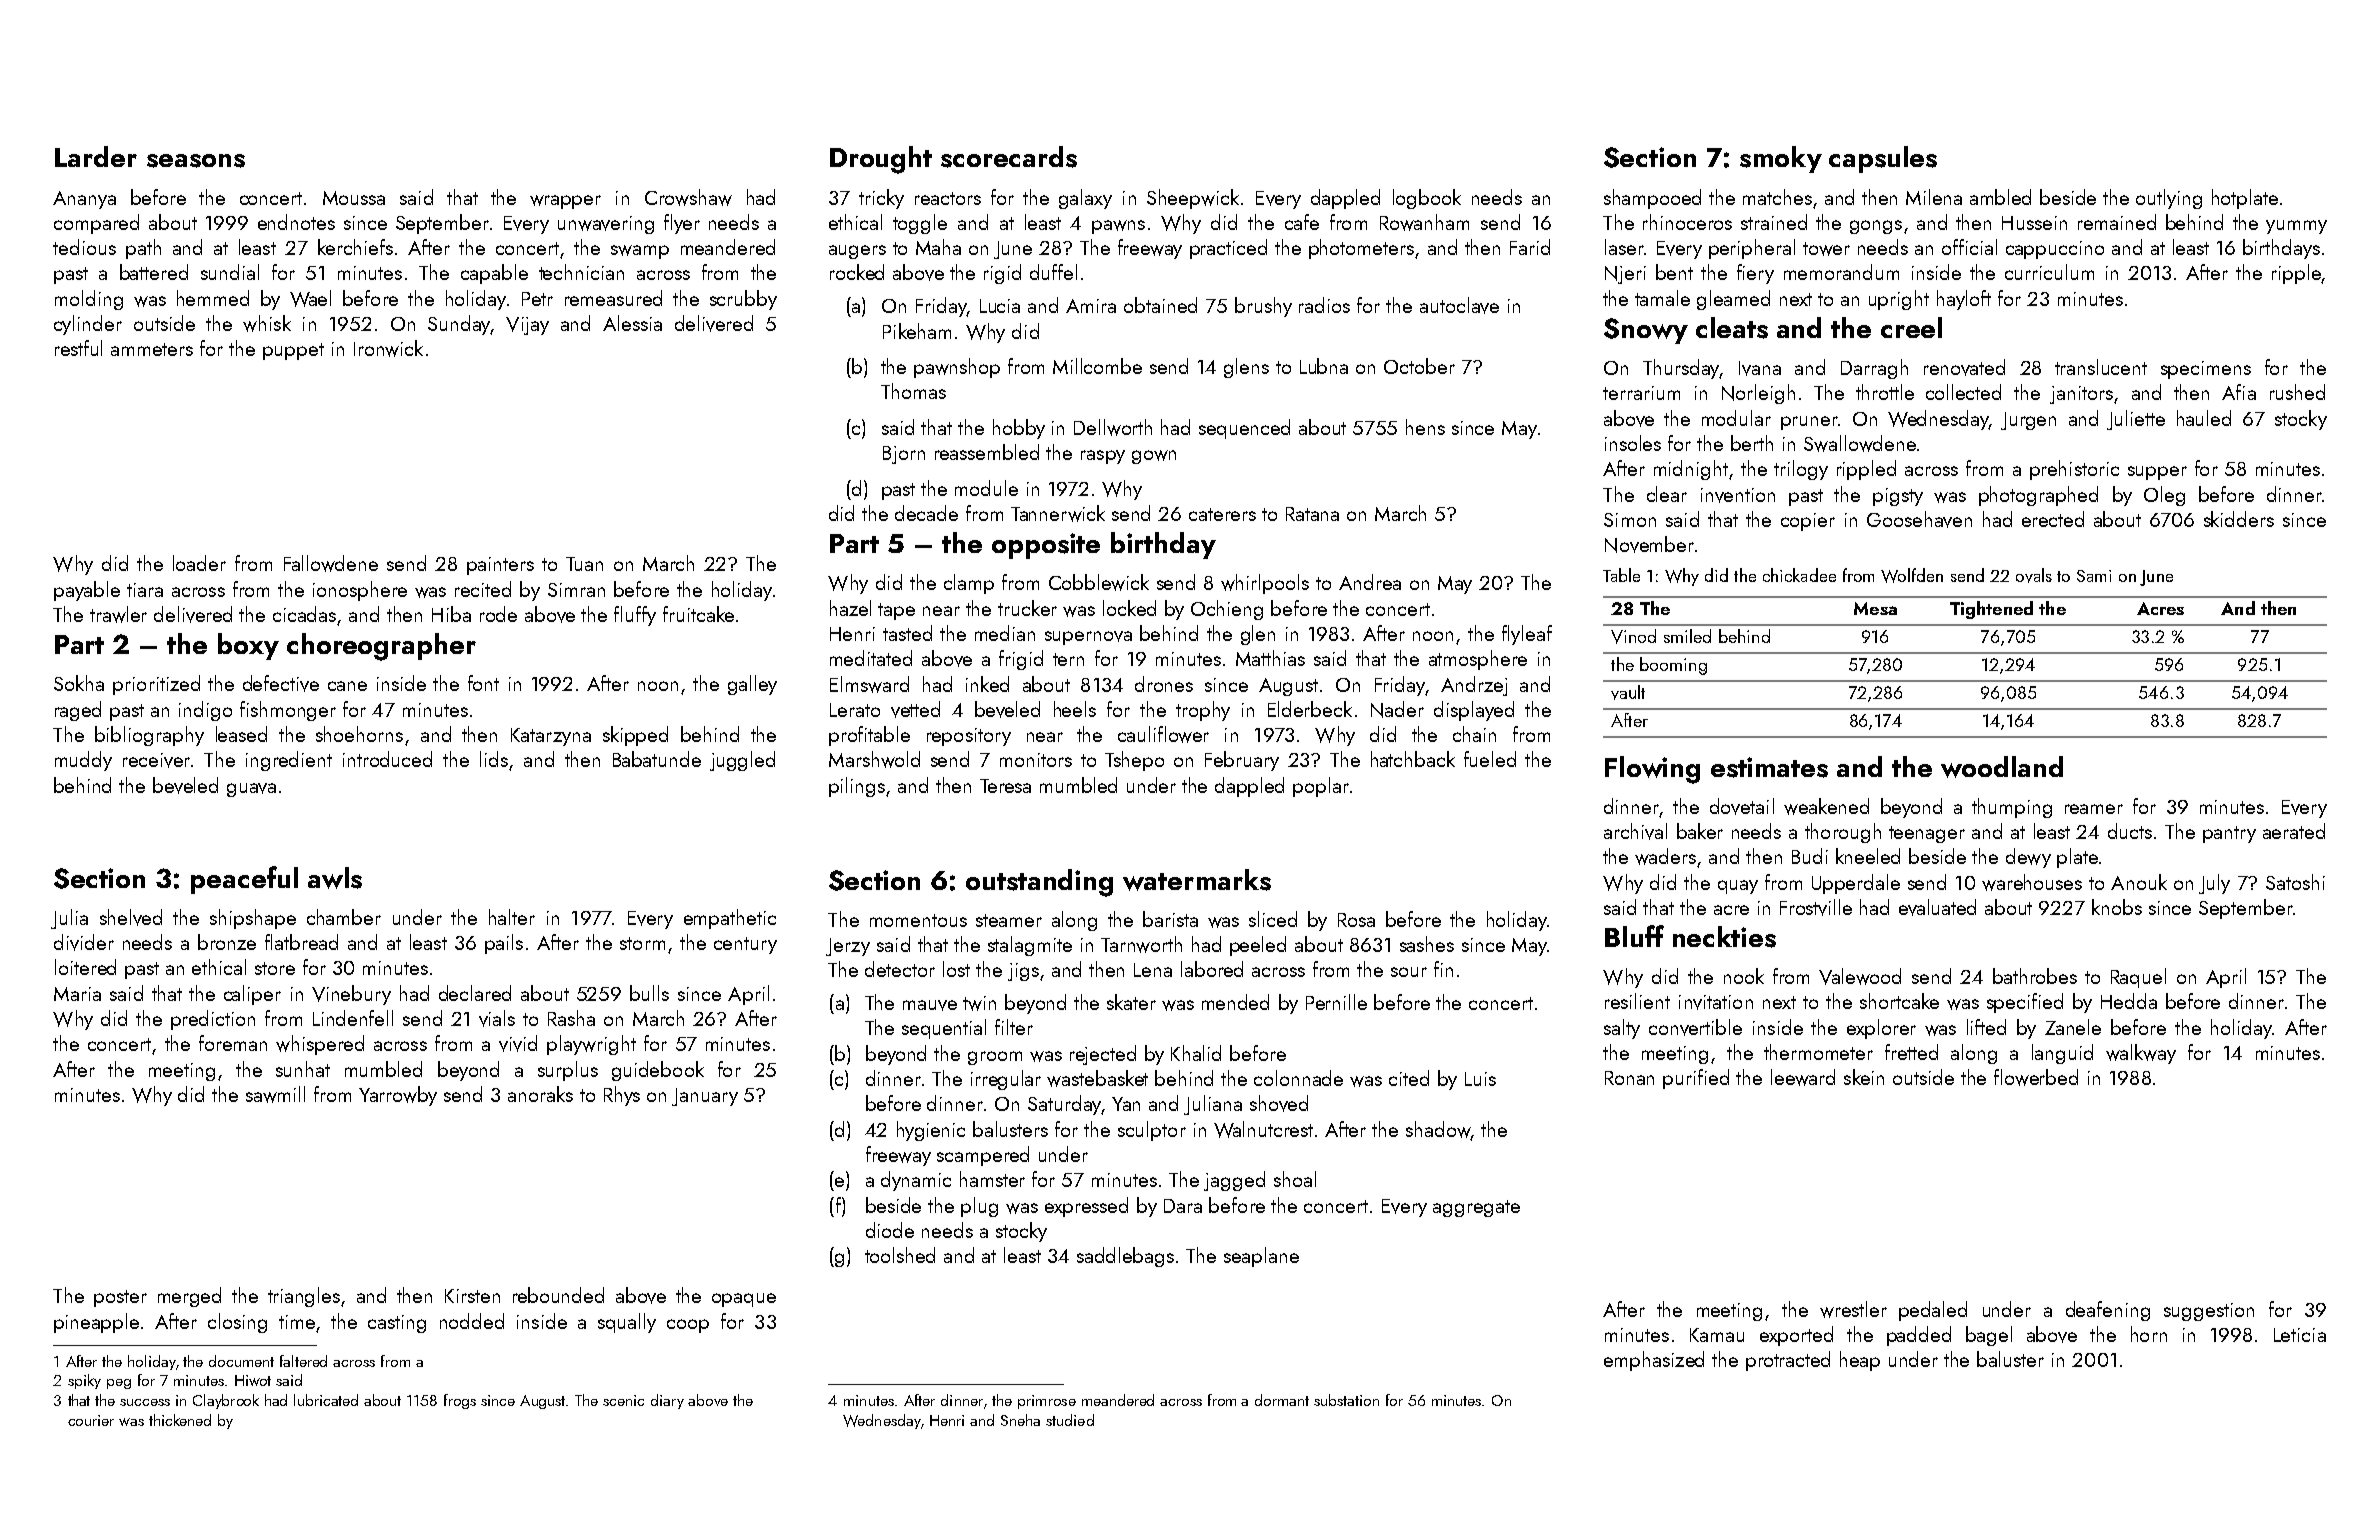  Describe the element at coordinates (2297, 392) in the screenshot. I see `rushed` at that location.
